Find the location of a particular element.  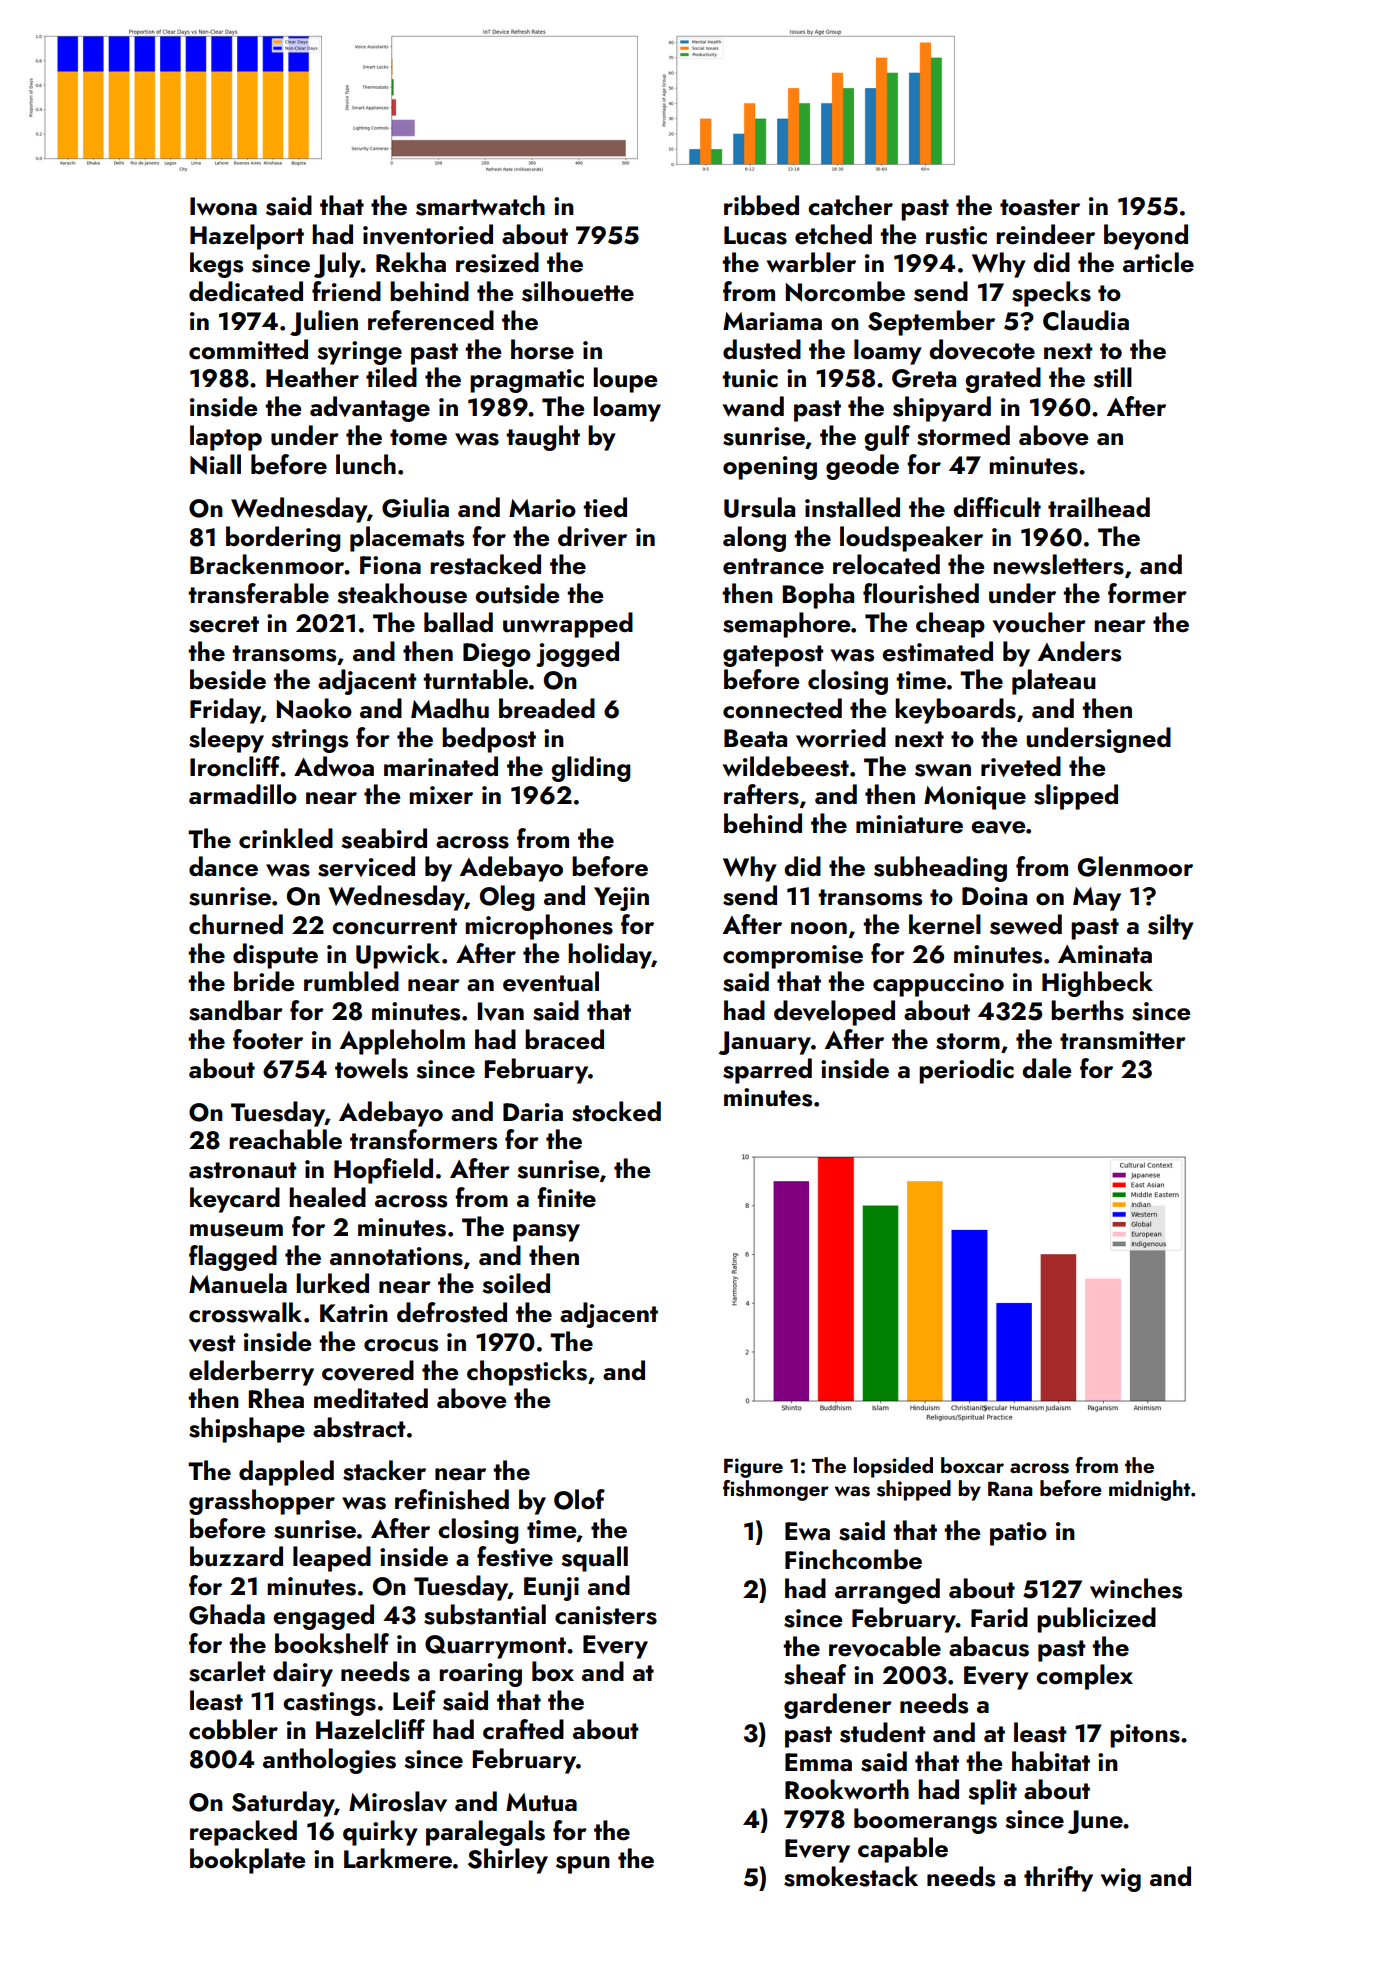

beyond is located at coordinates (1146, 237).
